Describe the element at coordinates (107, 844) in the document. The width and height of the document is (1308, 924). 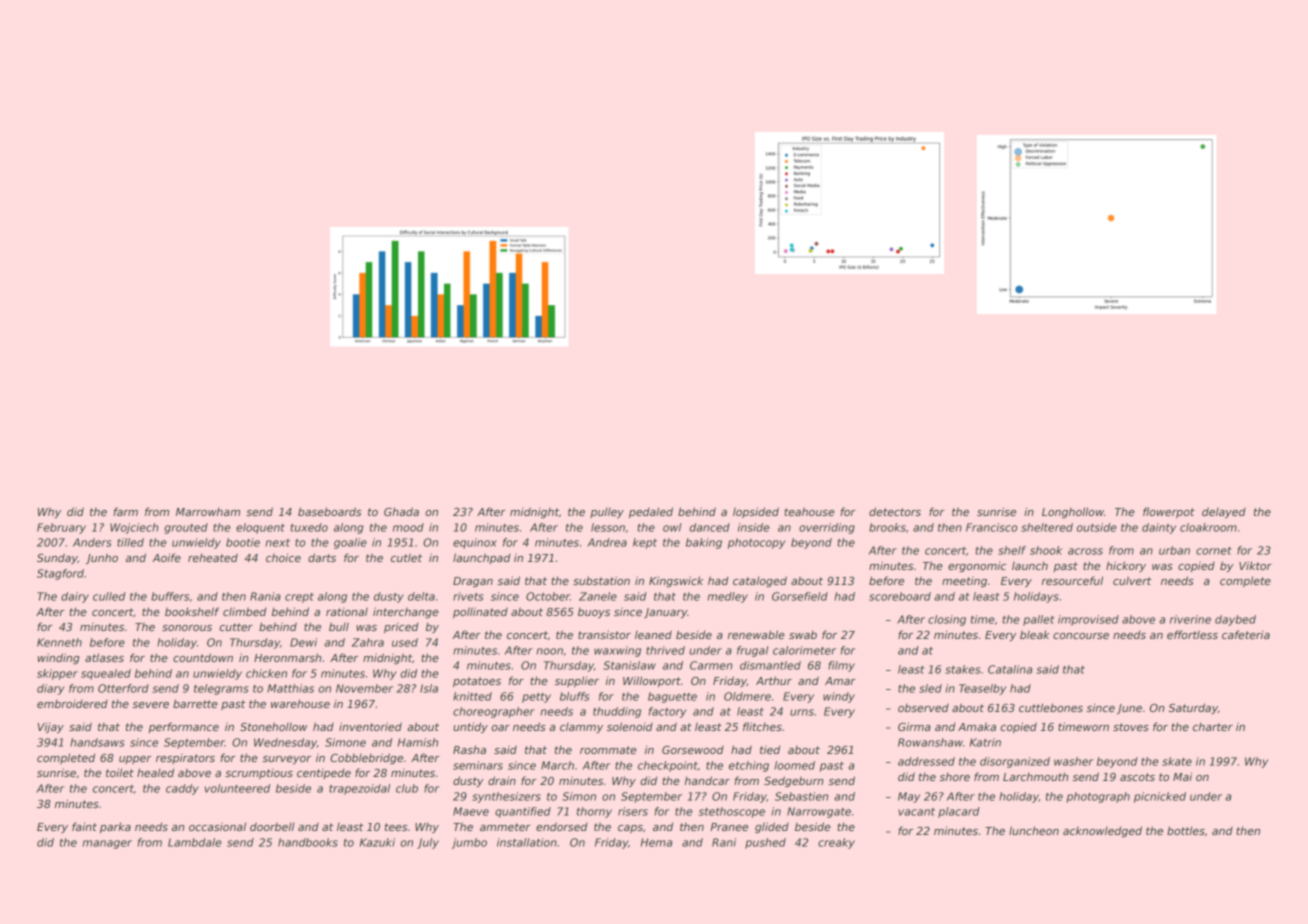
I see `manager` at that location.
